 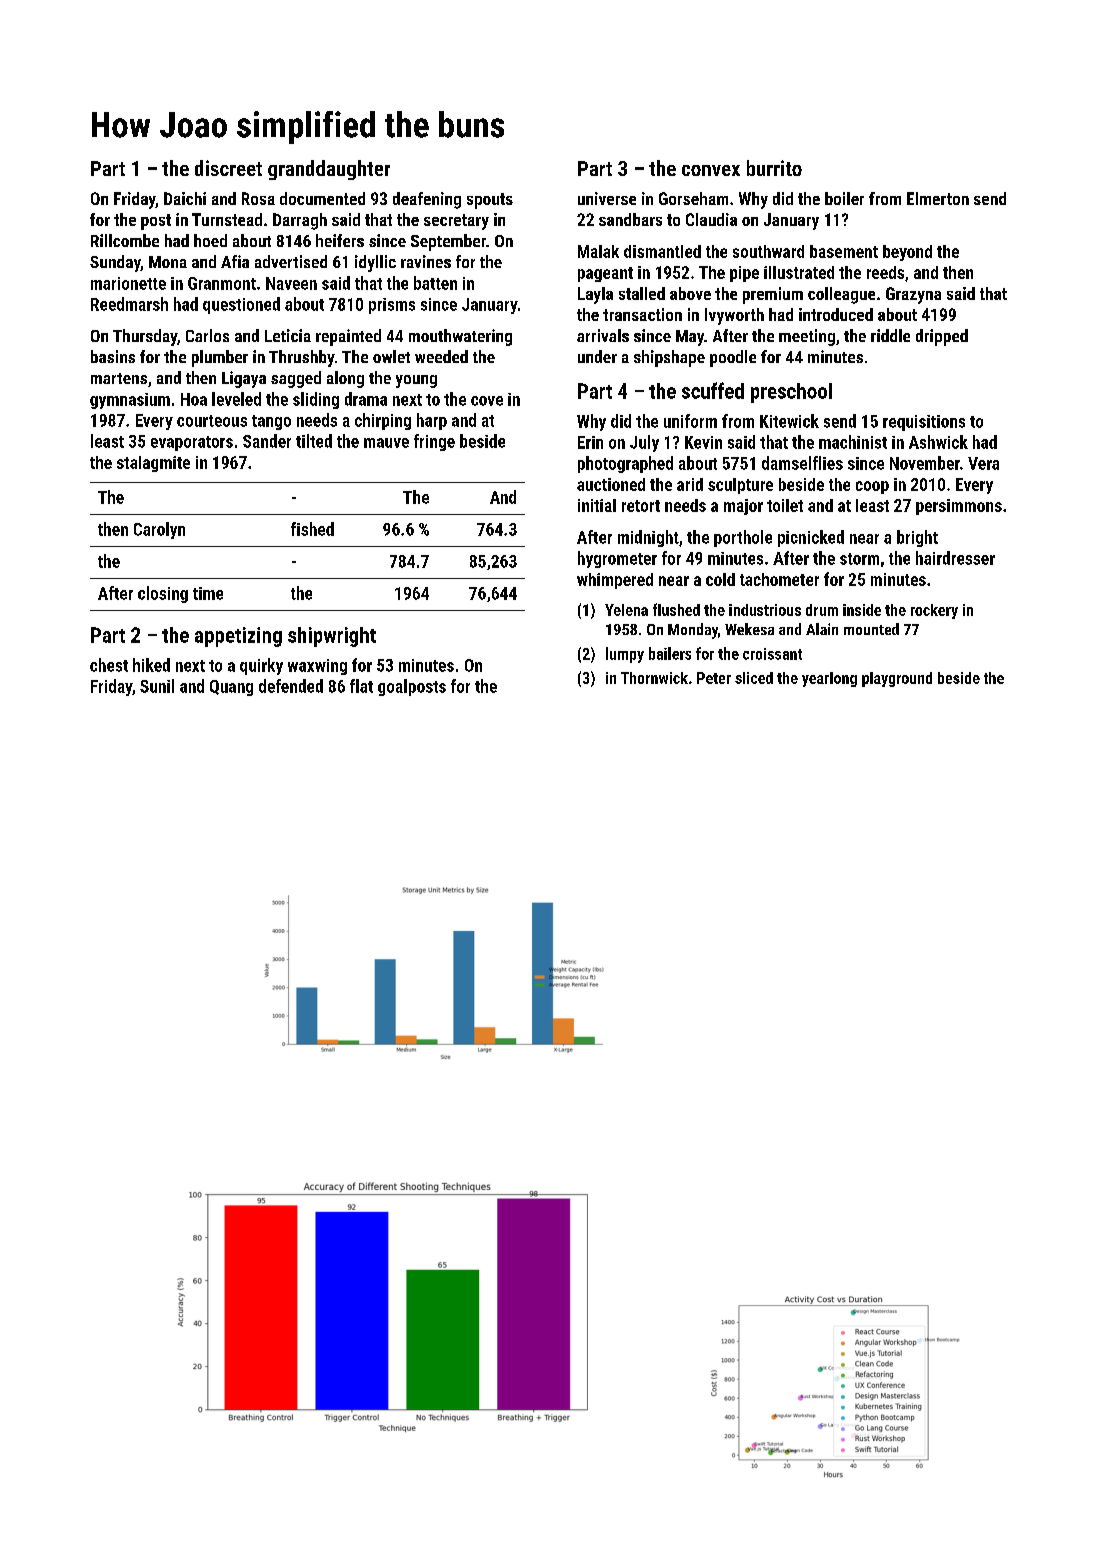 What do you see at coordinates (163, 594) in the screenshot?
I see `closing` at bounding box center [163, 594].
